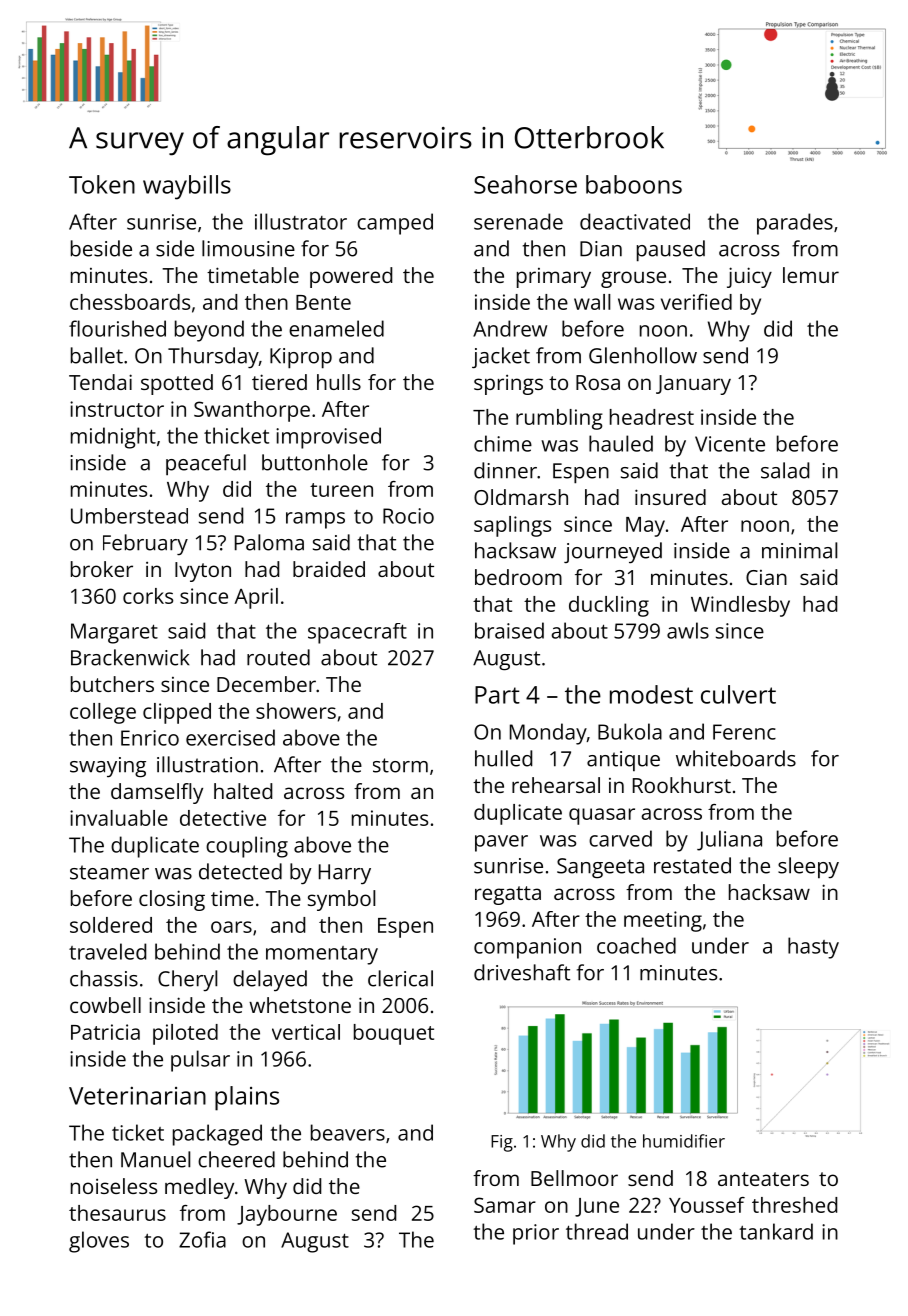  Describe the element at coordinates (243, 791) in the image. I see `halted` at that location.
